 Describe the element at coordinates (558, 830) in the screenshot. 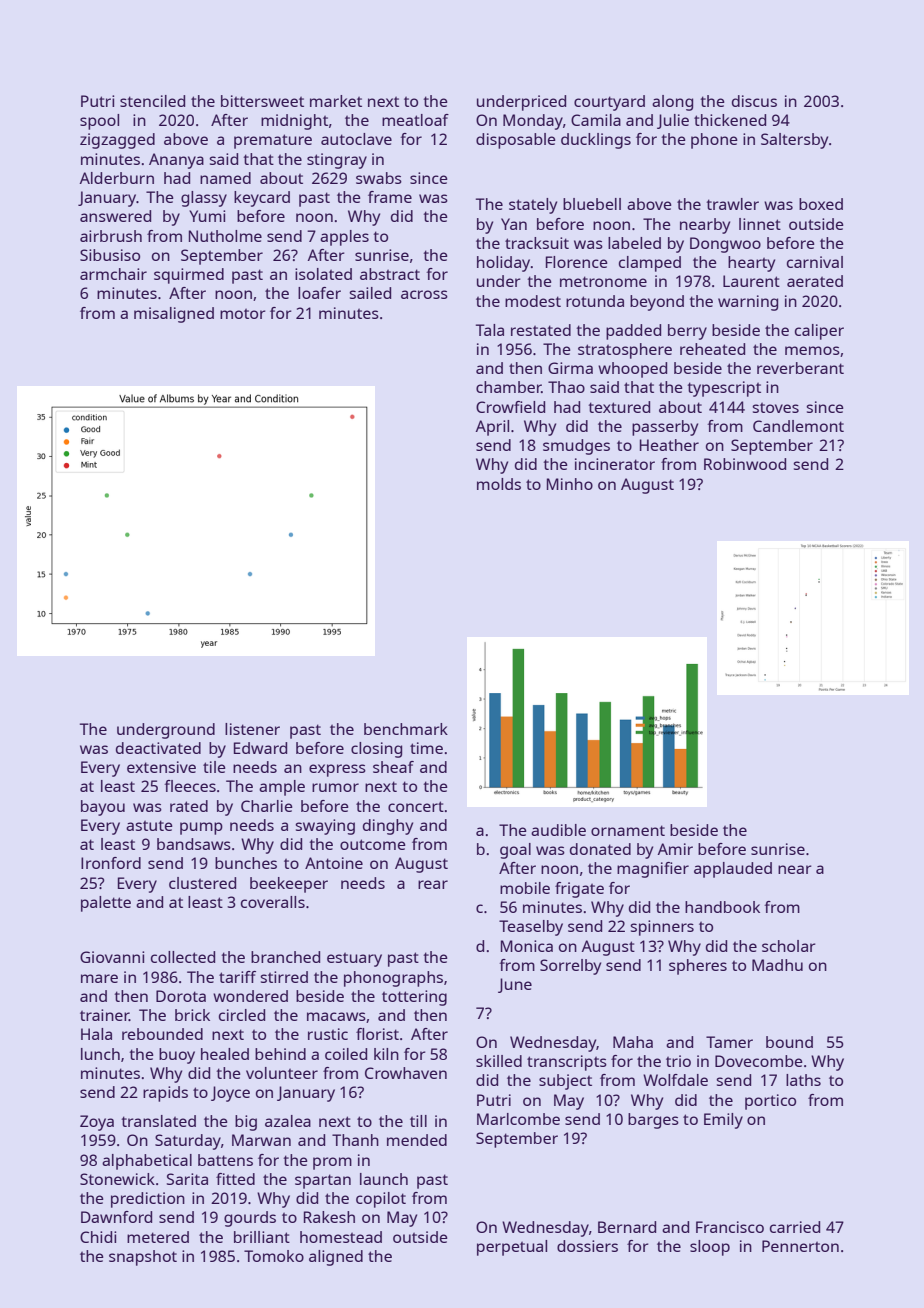

I see `audible` at that location.
